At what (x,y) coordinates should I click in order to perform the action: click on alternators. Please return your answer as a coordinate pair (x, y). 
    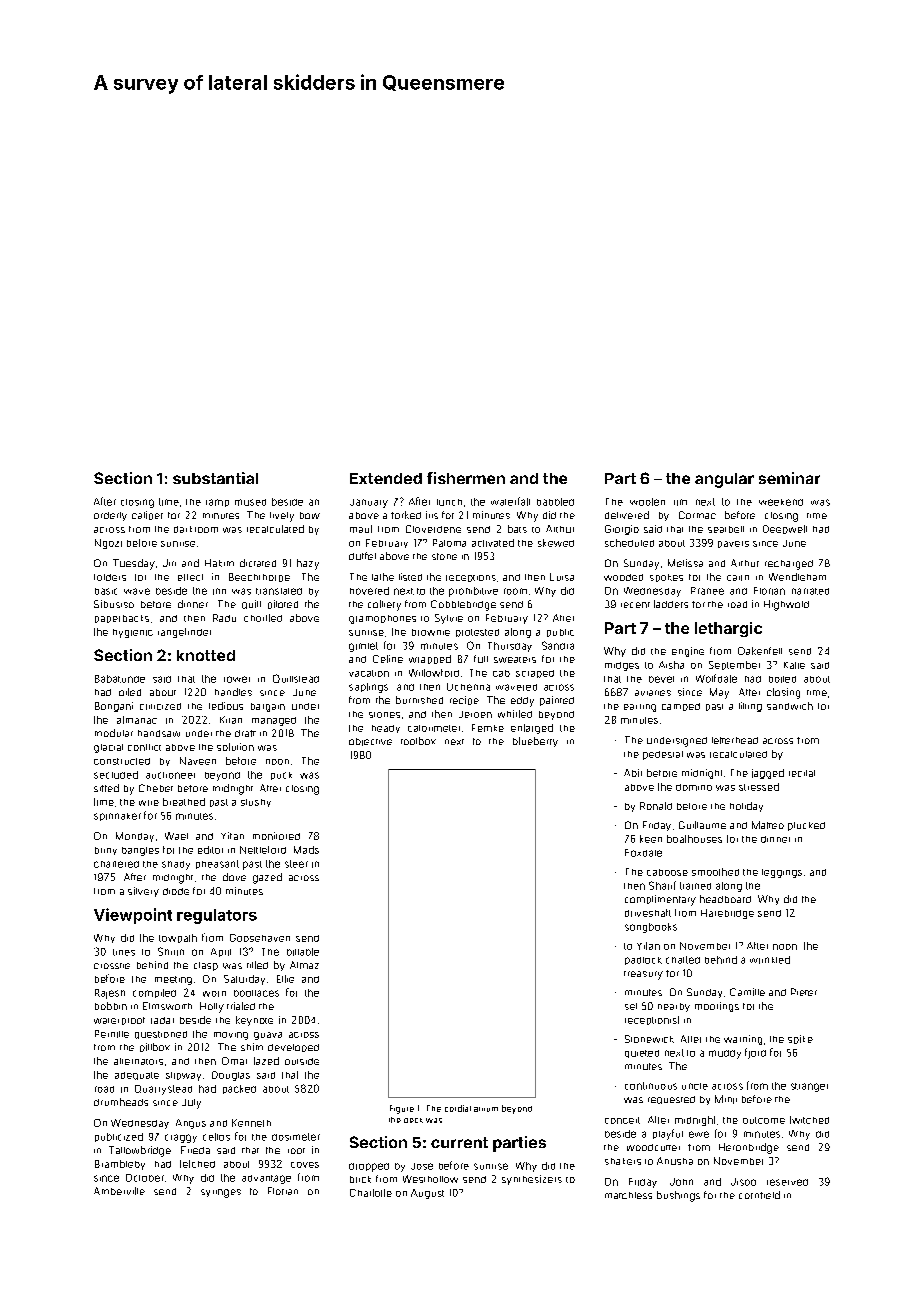
    Looking at the image, I should click on (138, 1061).
